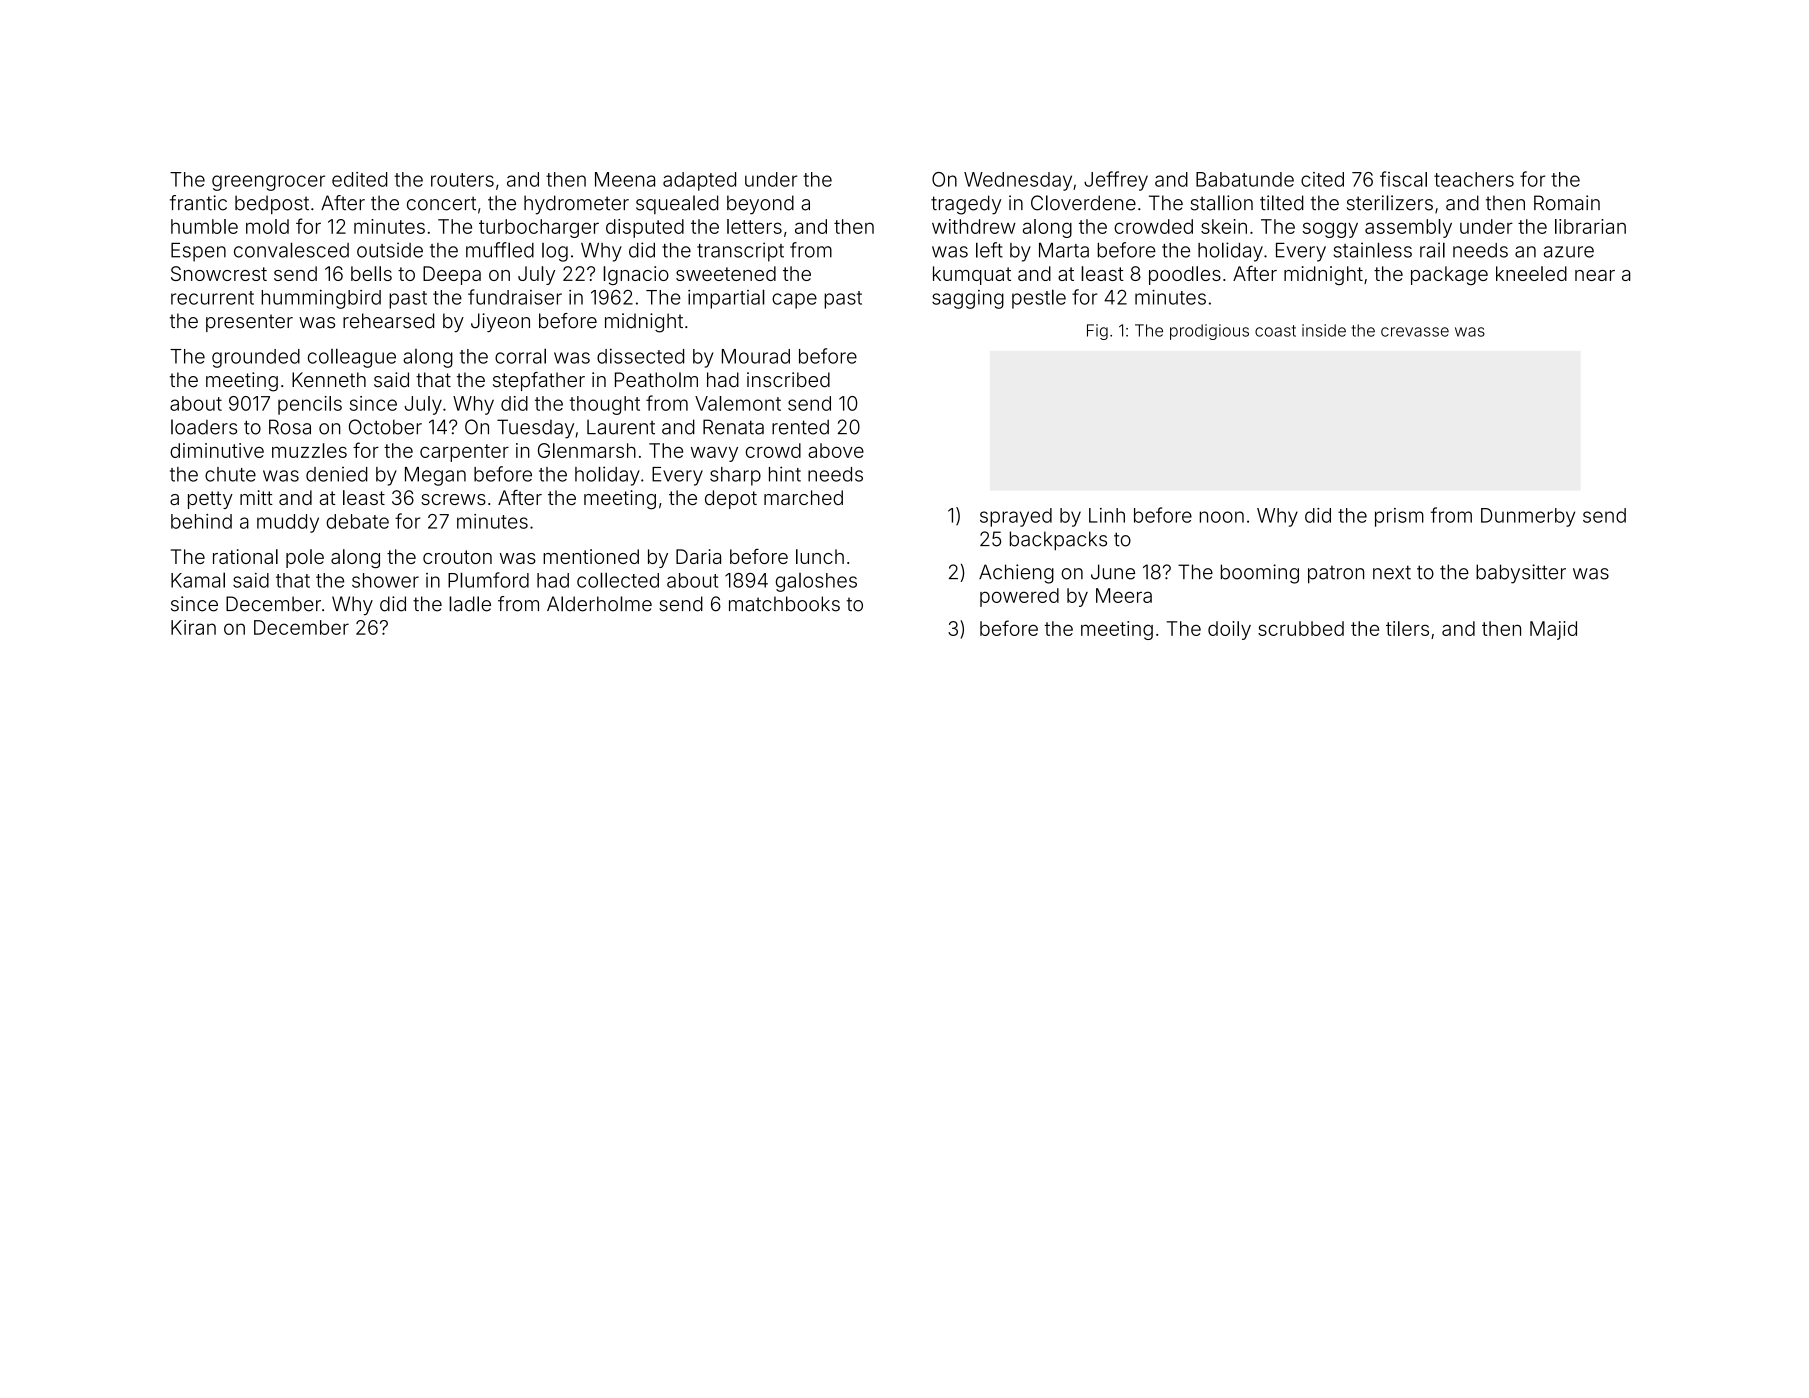 This screenshot has width=1809, height=1398. Describe the element at coordinates (784, 604) in the screenshot. I see `matchbooks` at that location.
